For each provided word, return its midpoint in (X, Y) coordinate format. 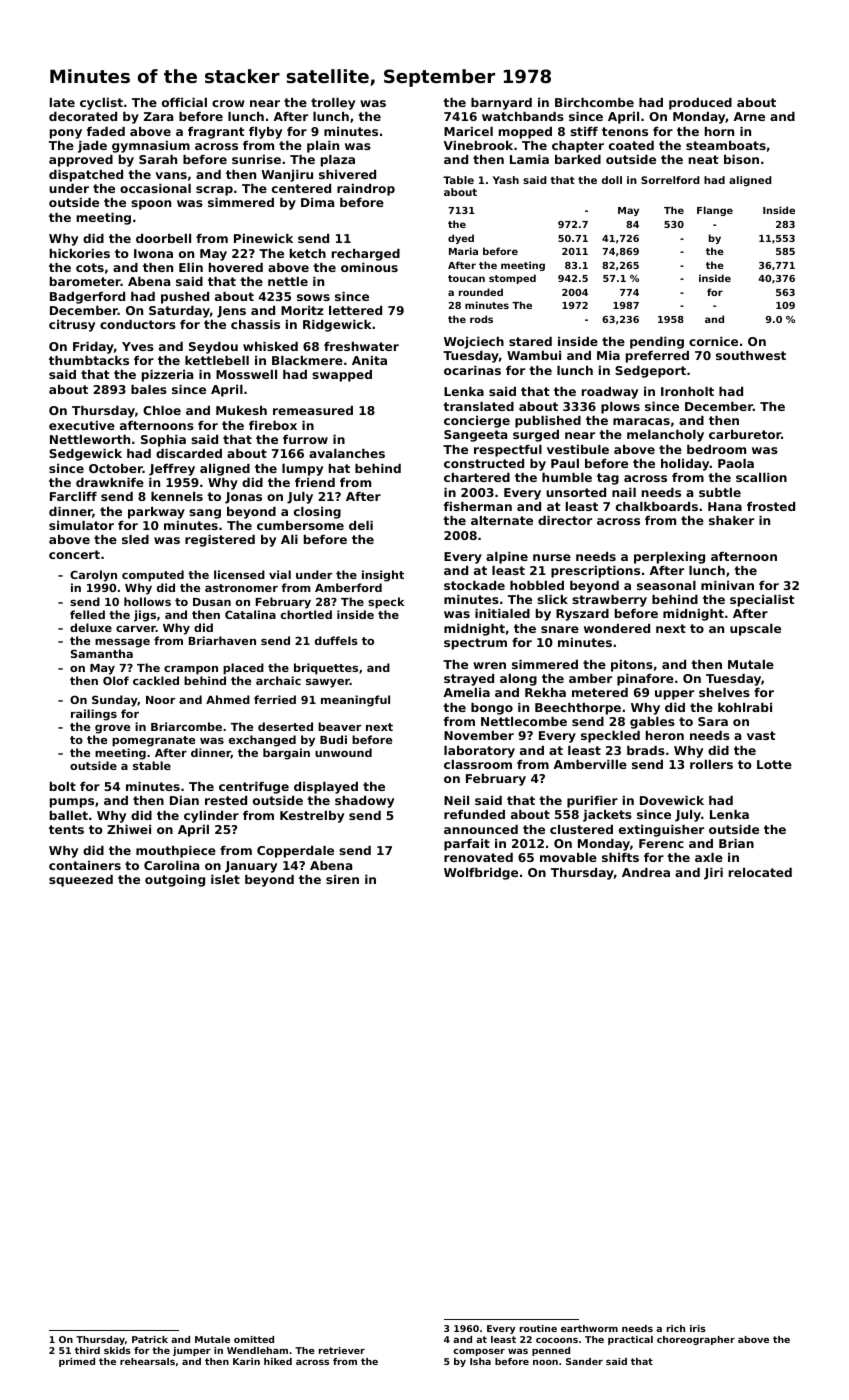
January (251, 867)
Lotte (774, 764)
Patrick (150, 1339)
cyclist (101, 104)
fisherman (478, 506)
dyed (461, 239)
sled (135, 539)
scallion (761, 477)
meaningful (355, 701)
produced (700, 104)
